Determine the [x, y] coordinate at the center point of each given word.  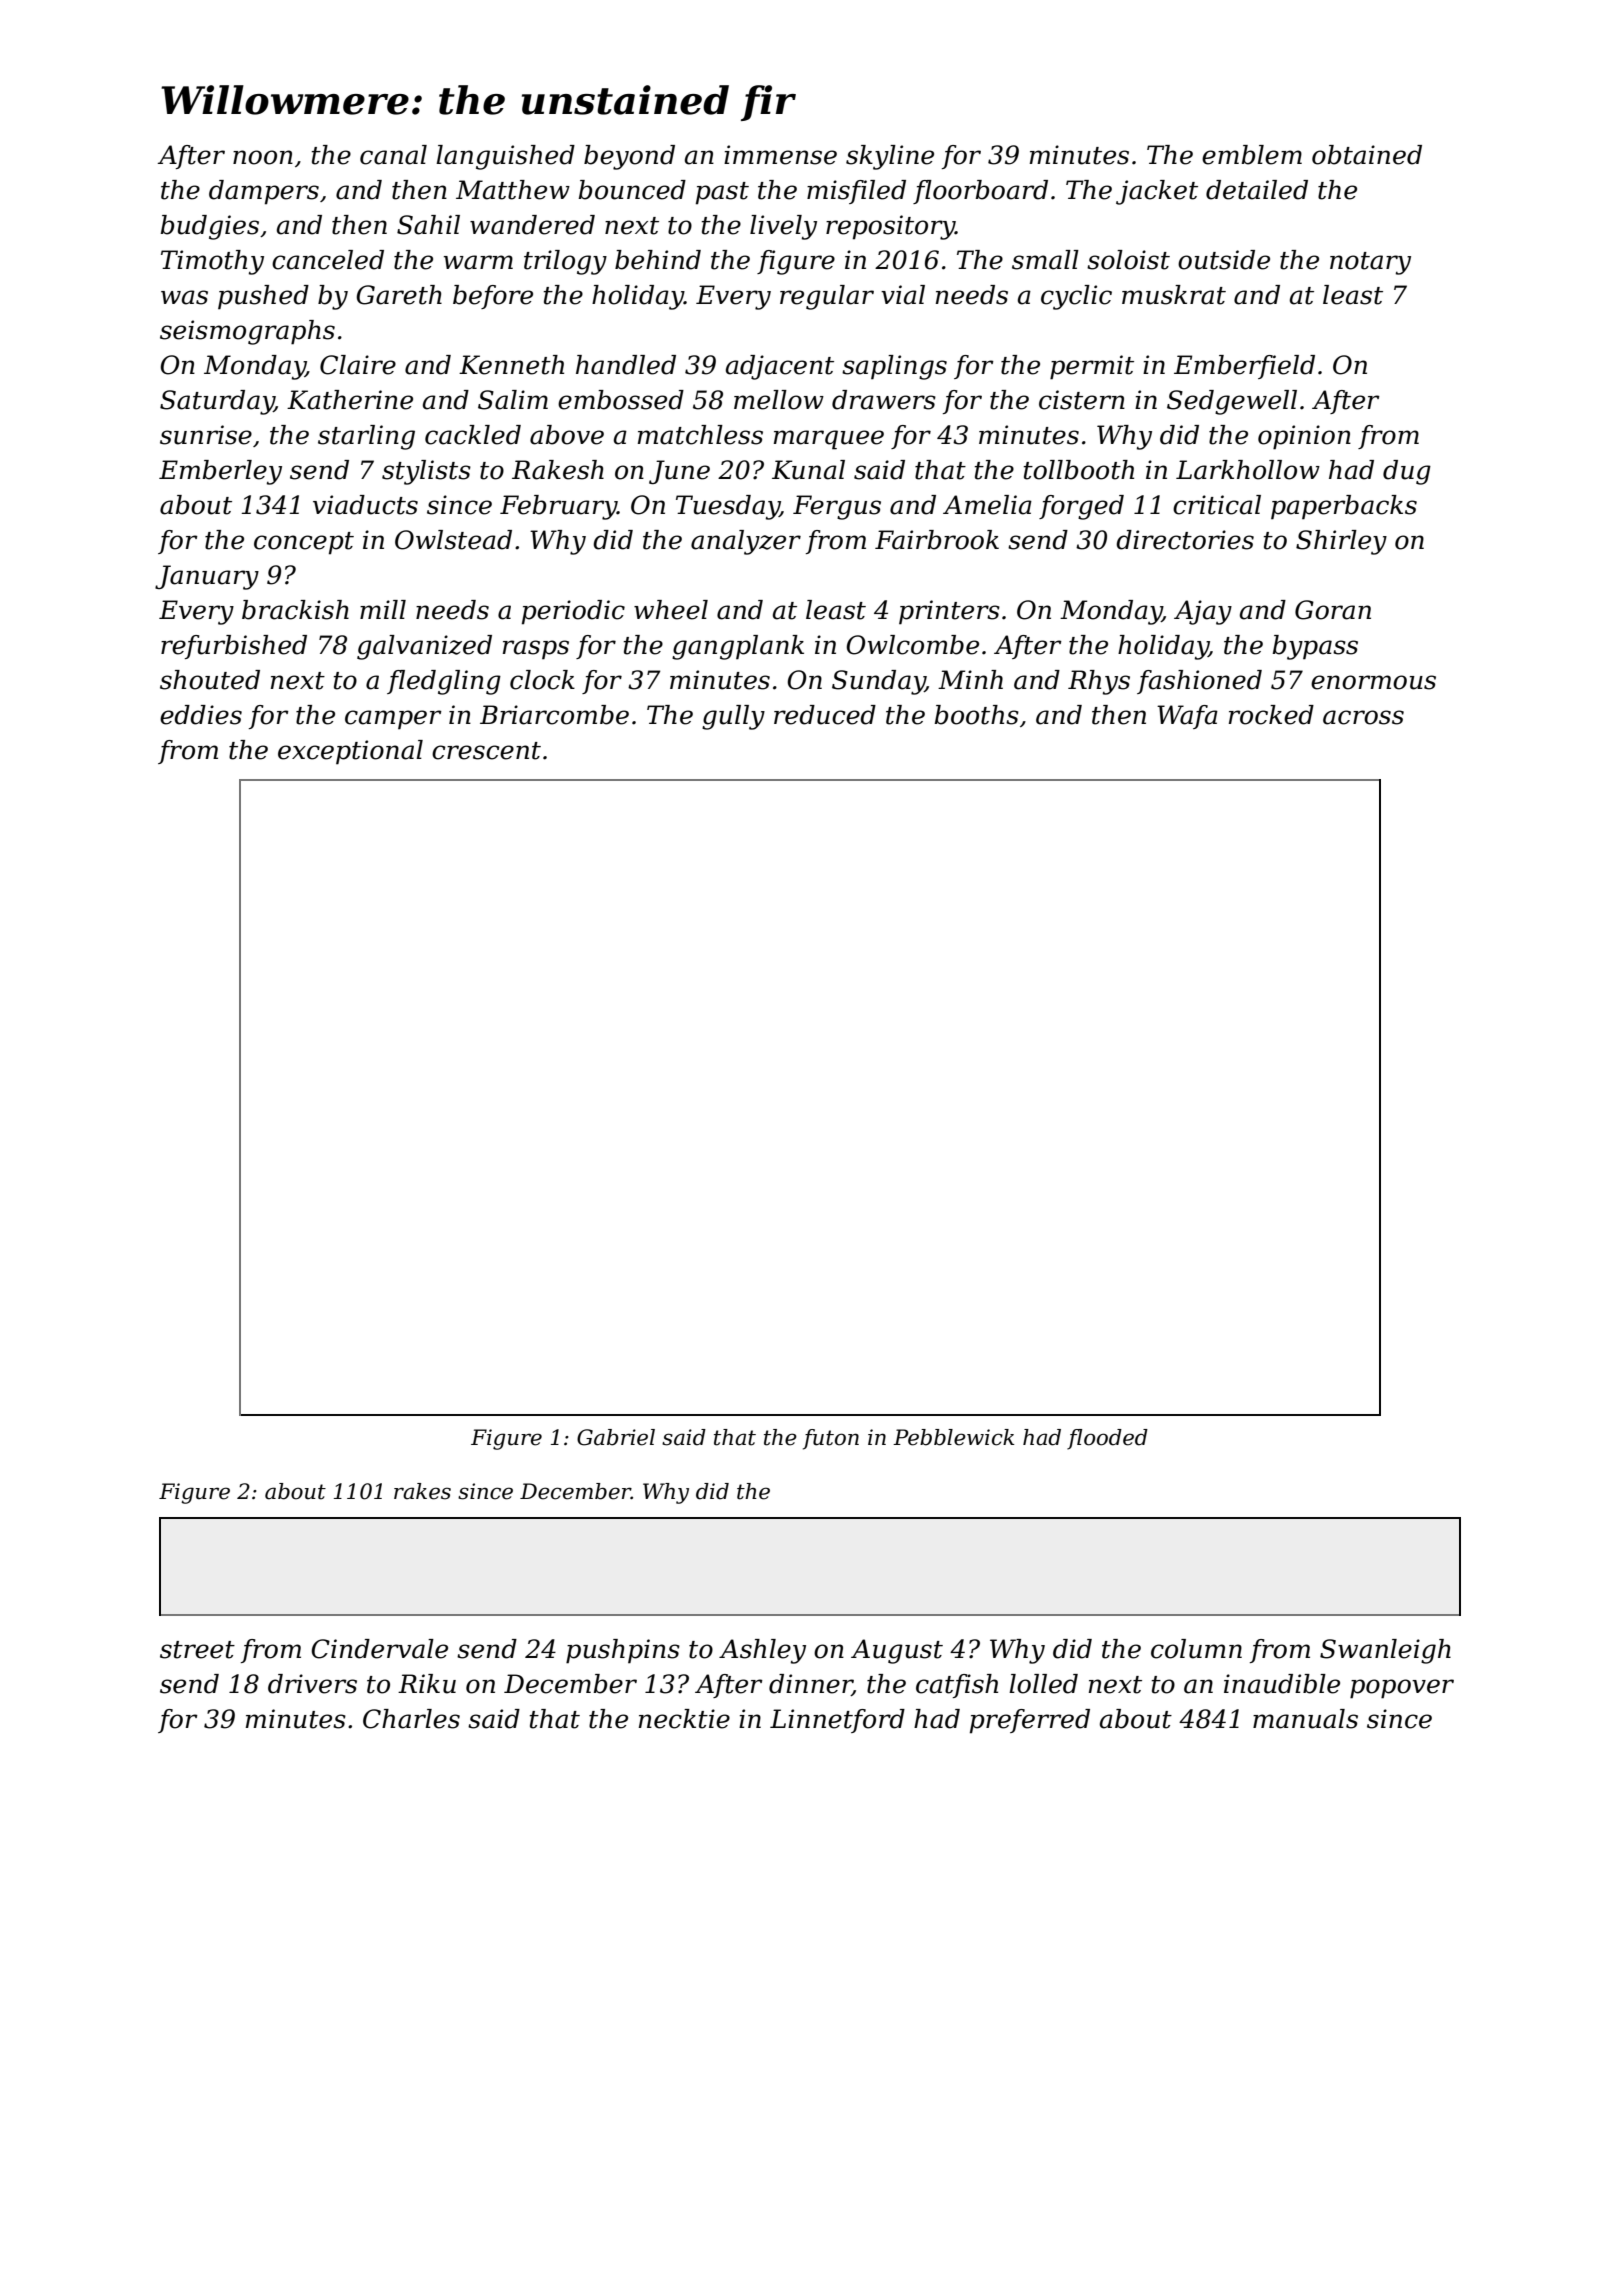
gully [733, 717]
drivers [312, 1684]
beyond [629, 157]
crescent [486, 751]
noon [263, 157]
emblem [1252, 155]
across [1363, 717]
